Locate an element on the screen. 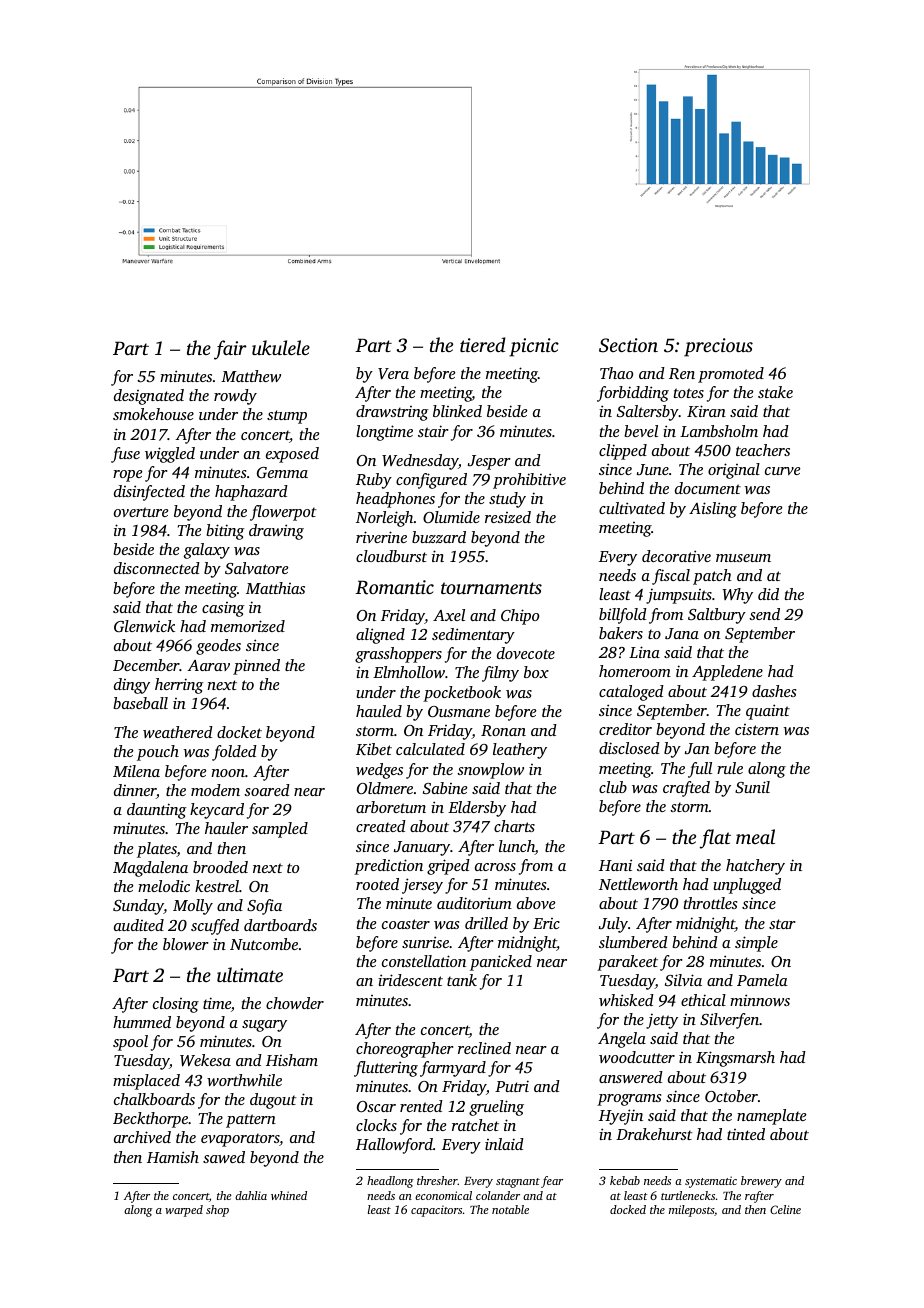 The image size is (924, 1308). Lambsholm is located at coordinates (719, 431).
